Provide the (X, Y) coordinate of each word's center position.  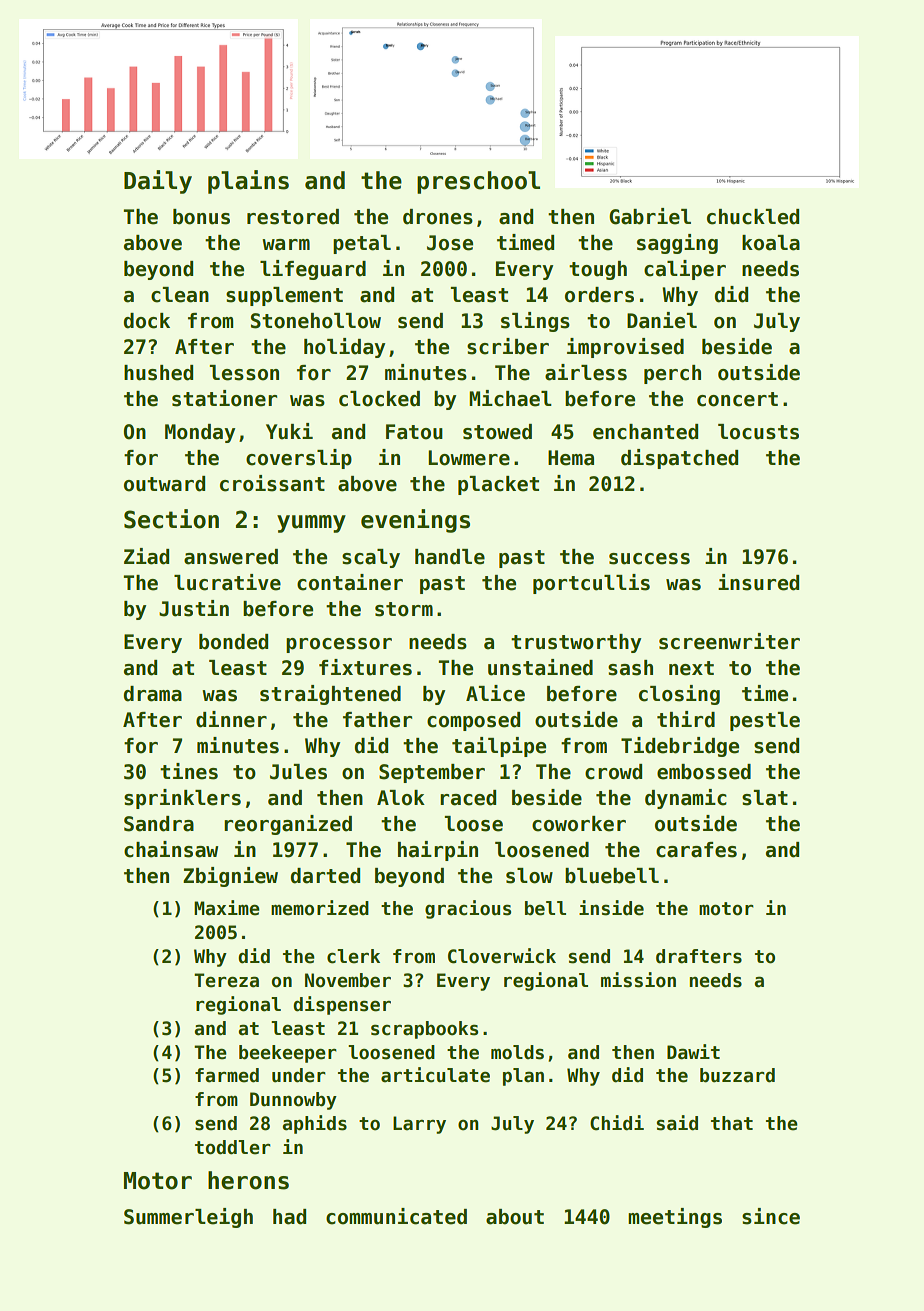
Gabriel (650, 216)
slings (535, 322)
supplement (284, 296)
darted (325, 876)
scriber (508, 346)
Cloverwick (502, 956)
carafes (696, 850)
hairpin (438, 851)
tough (598, 270)
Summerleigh (188, 1218)
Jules (298, 772)
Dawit (693, 1052)
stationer (224, 398)
